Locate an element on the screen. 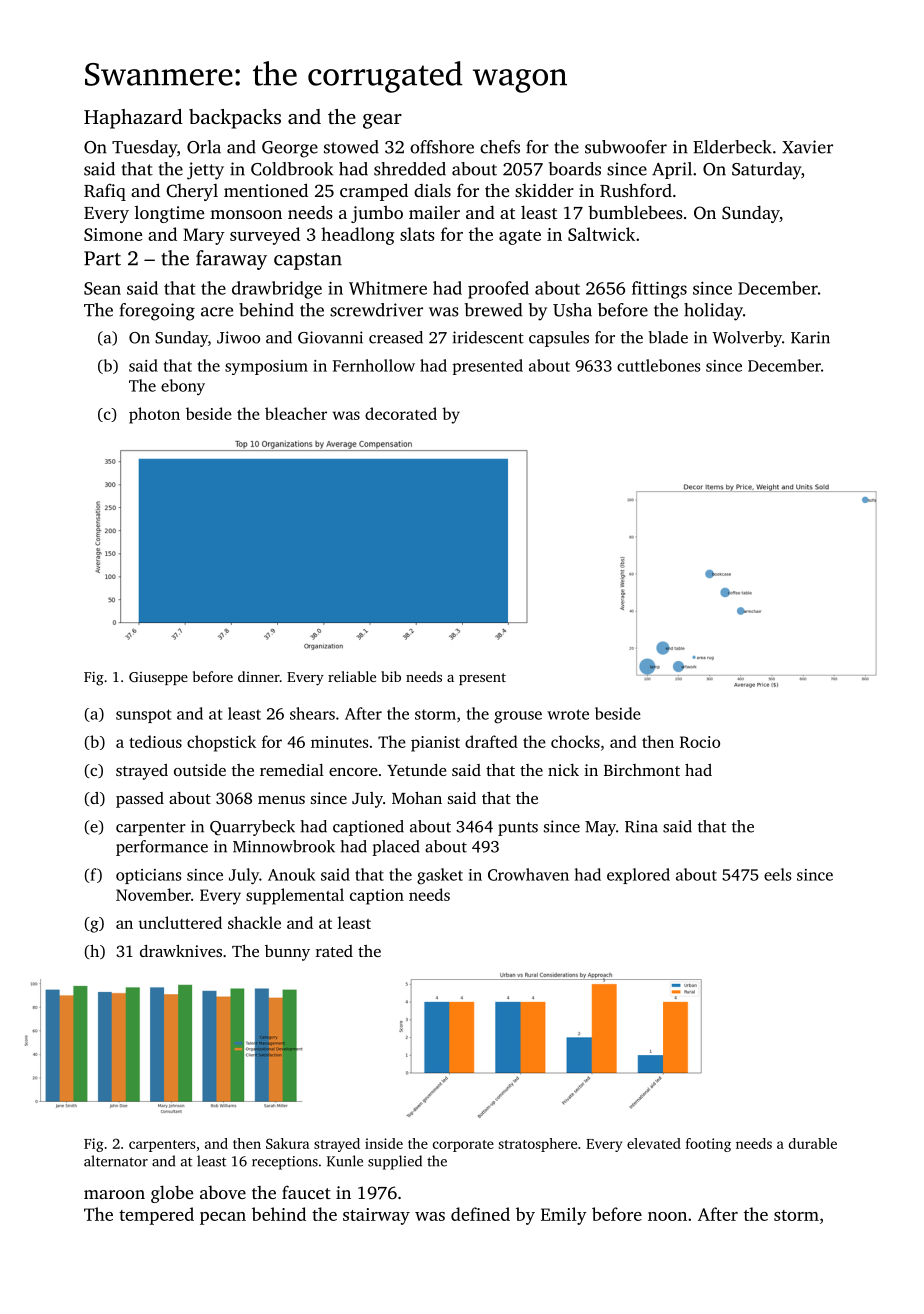  opticians is located at coordinates (148, 876).
